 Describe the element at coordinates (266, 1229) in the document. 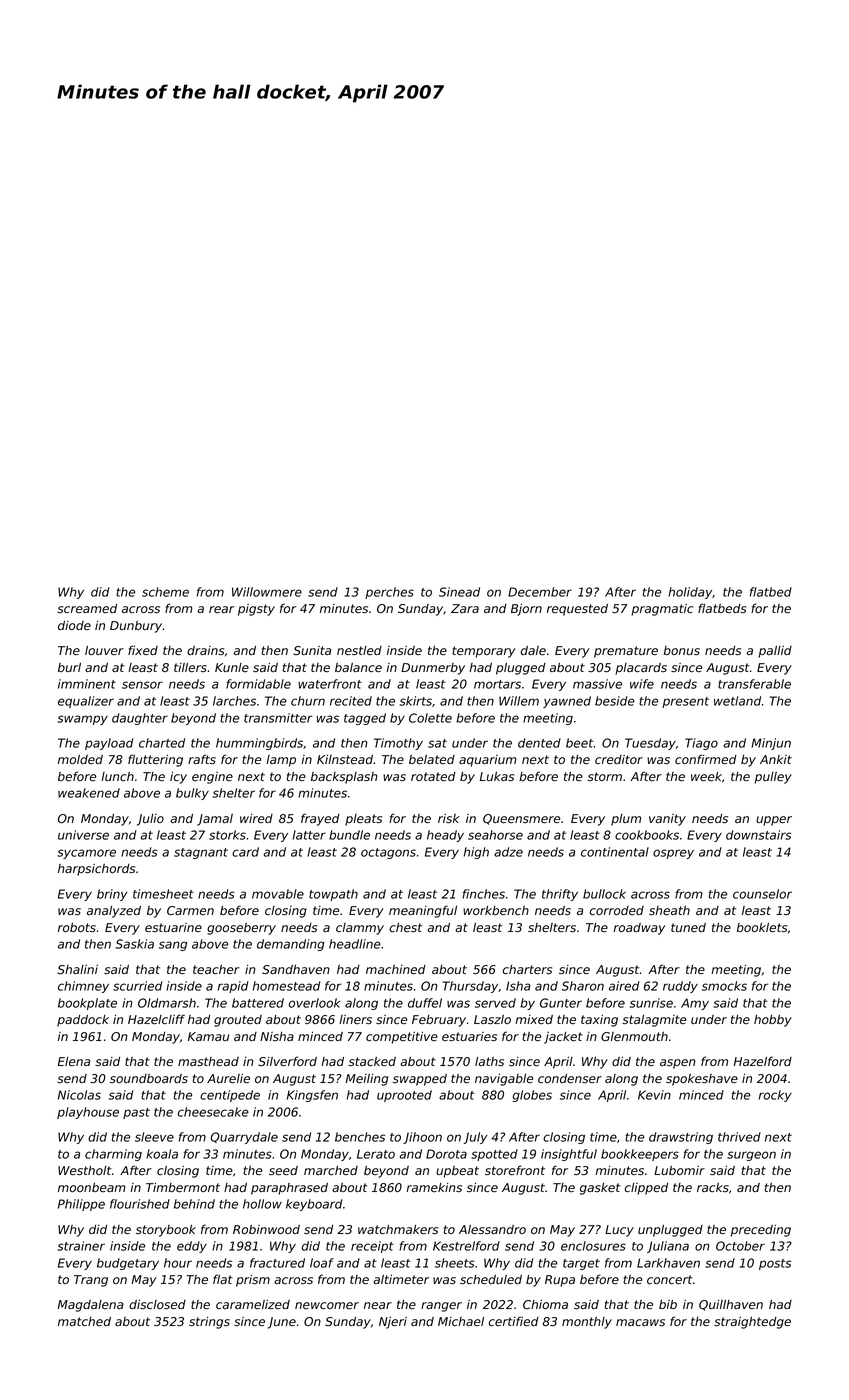

I see `Robinwood` at that location.
